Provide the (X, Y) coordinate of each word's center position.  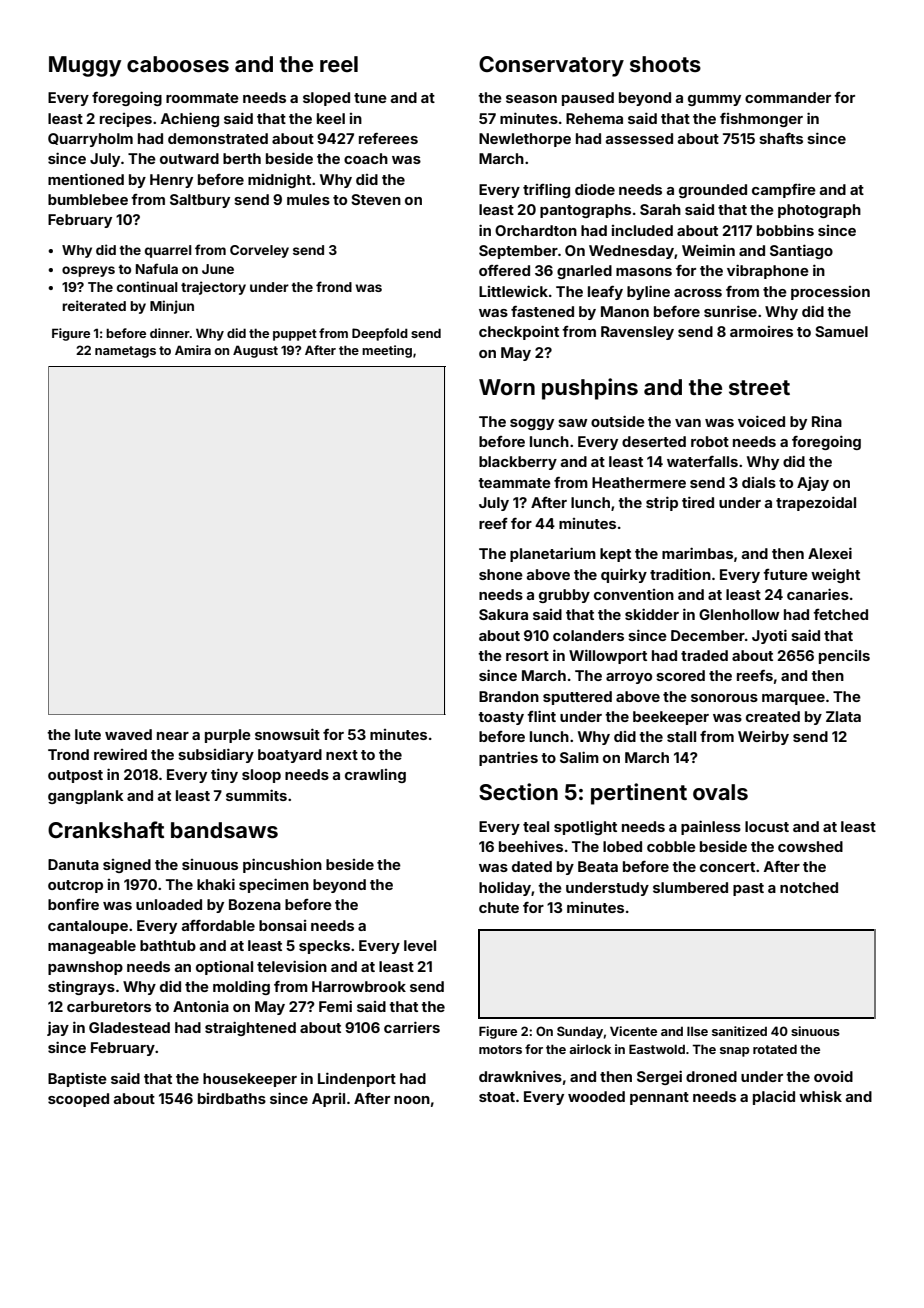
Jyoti (769, 636)
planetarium (553, 554)
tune (370, 98)
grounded (713, 191)
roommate (202, 98)
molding (241, 988)
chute (499, 907)
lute (88, 734)
